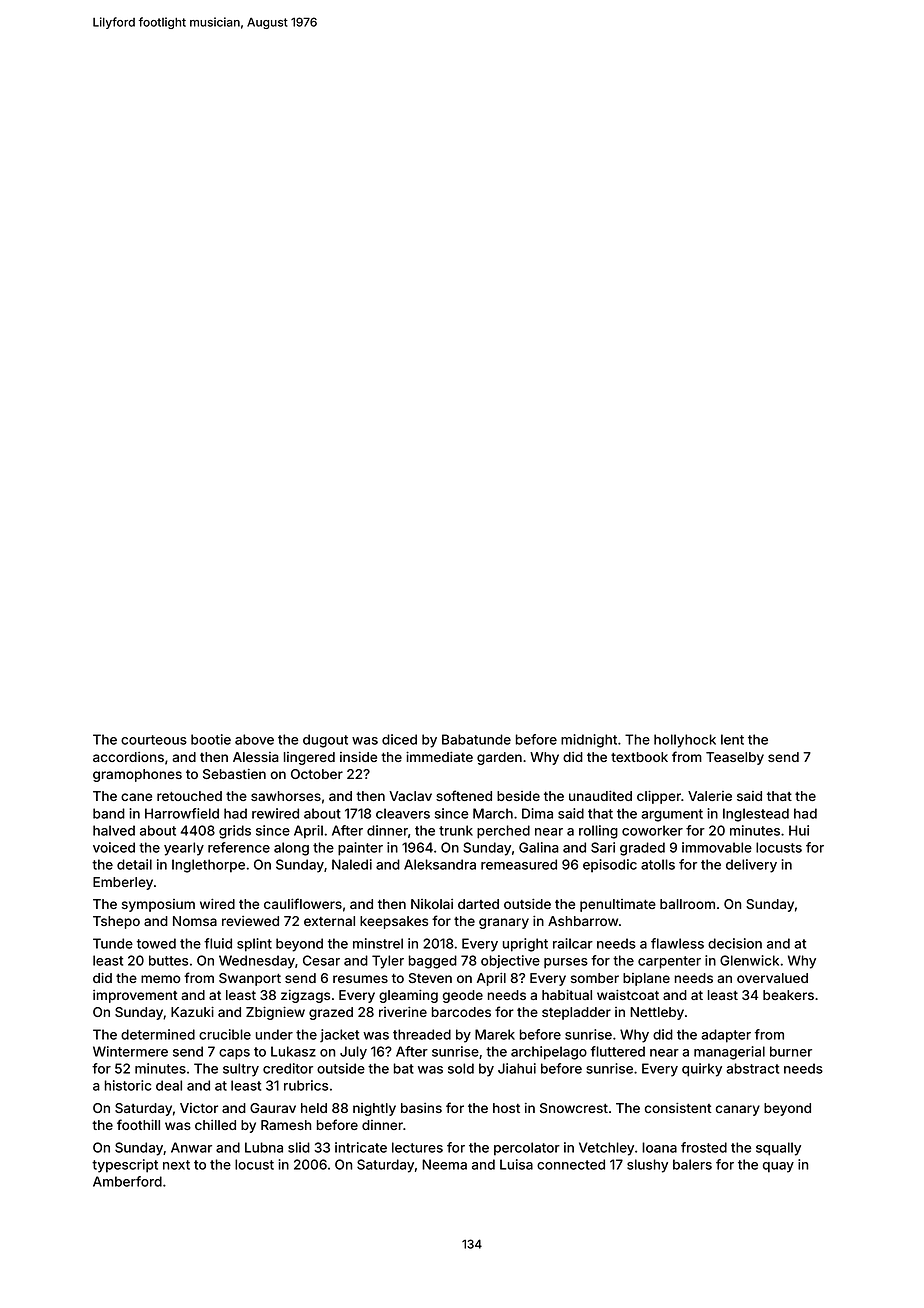  I want to click on lent, so click(732, 739).
